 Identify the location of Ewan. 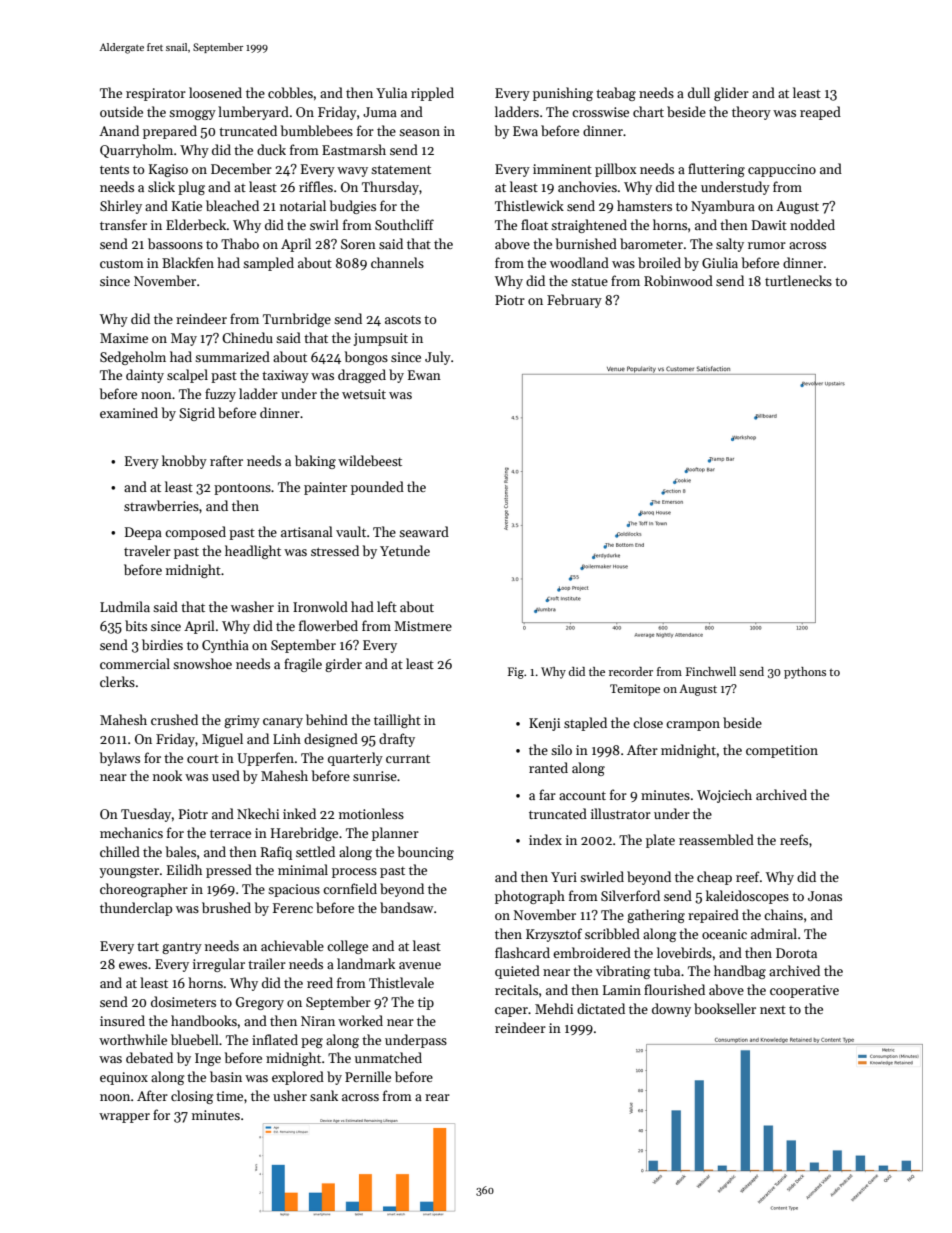
(424, 375).
